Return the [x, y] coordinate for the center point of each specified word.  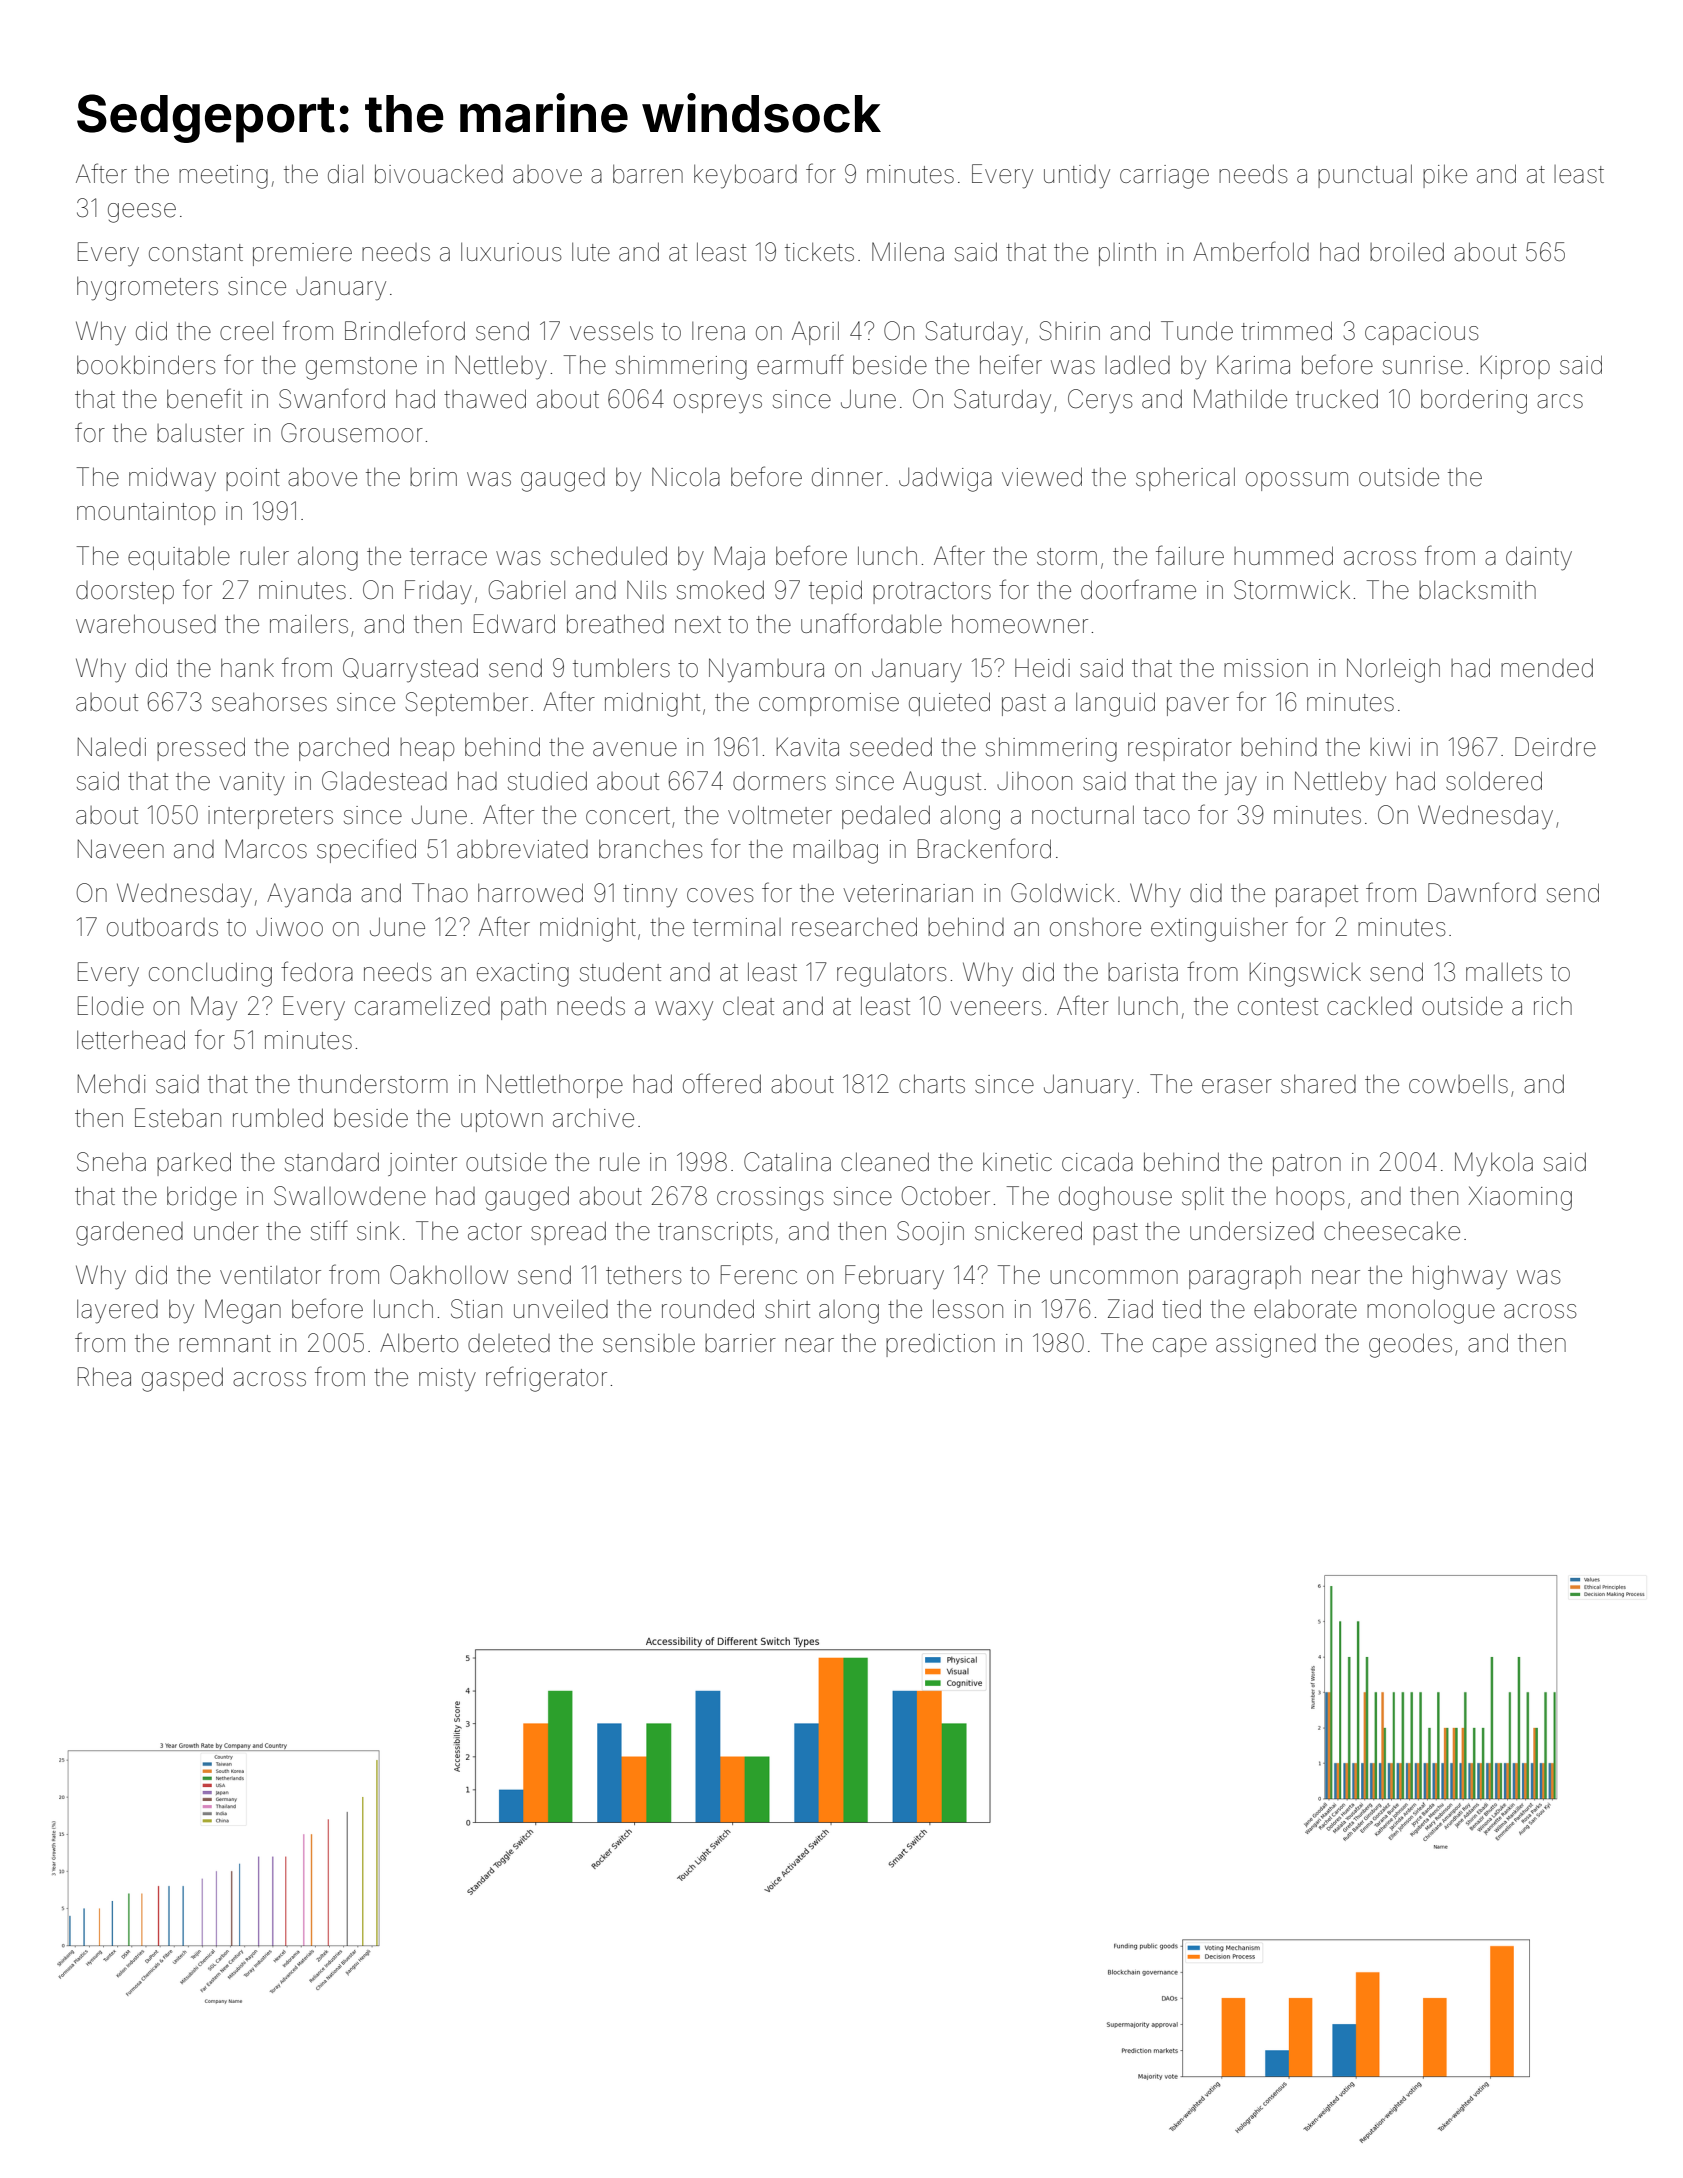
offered [722, 1083]
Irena [718, 331]
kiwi [1390, 747]
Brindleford [405, 330]
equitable [179, 558]
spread [568, 1233]
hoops [1310, 1198]
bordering [1474, 401]
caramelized [422, 1006]
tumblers [621, 668]
